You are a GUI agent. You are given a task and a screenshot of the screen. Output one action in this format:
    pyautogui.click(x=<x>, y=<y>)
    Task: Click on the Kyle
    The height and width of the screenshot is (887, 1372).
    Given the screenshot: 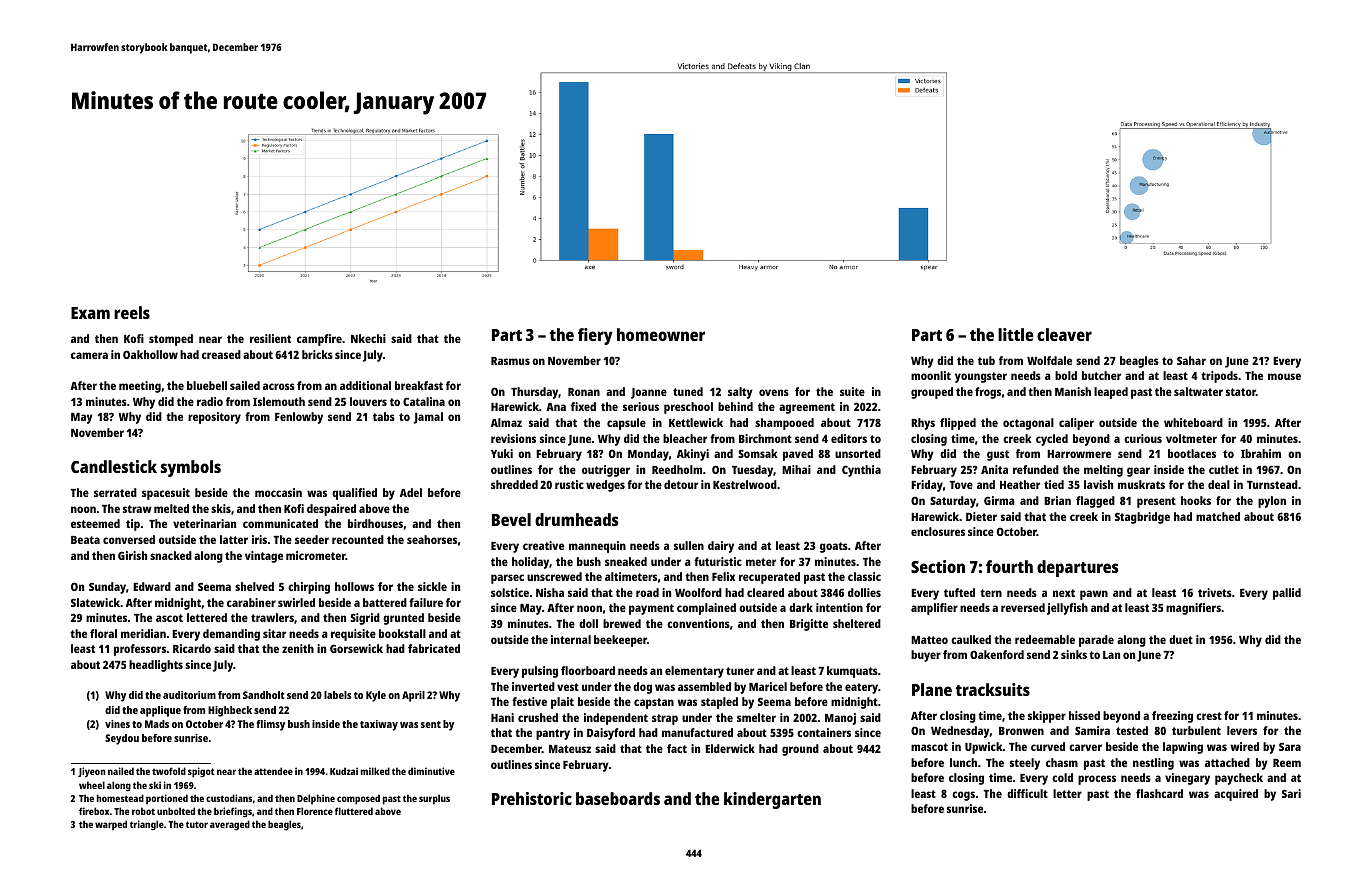 What is the action you would take?
    pyautogui.click(x=376, y=696)
